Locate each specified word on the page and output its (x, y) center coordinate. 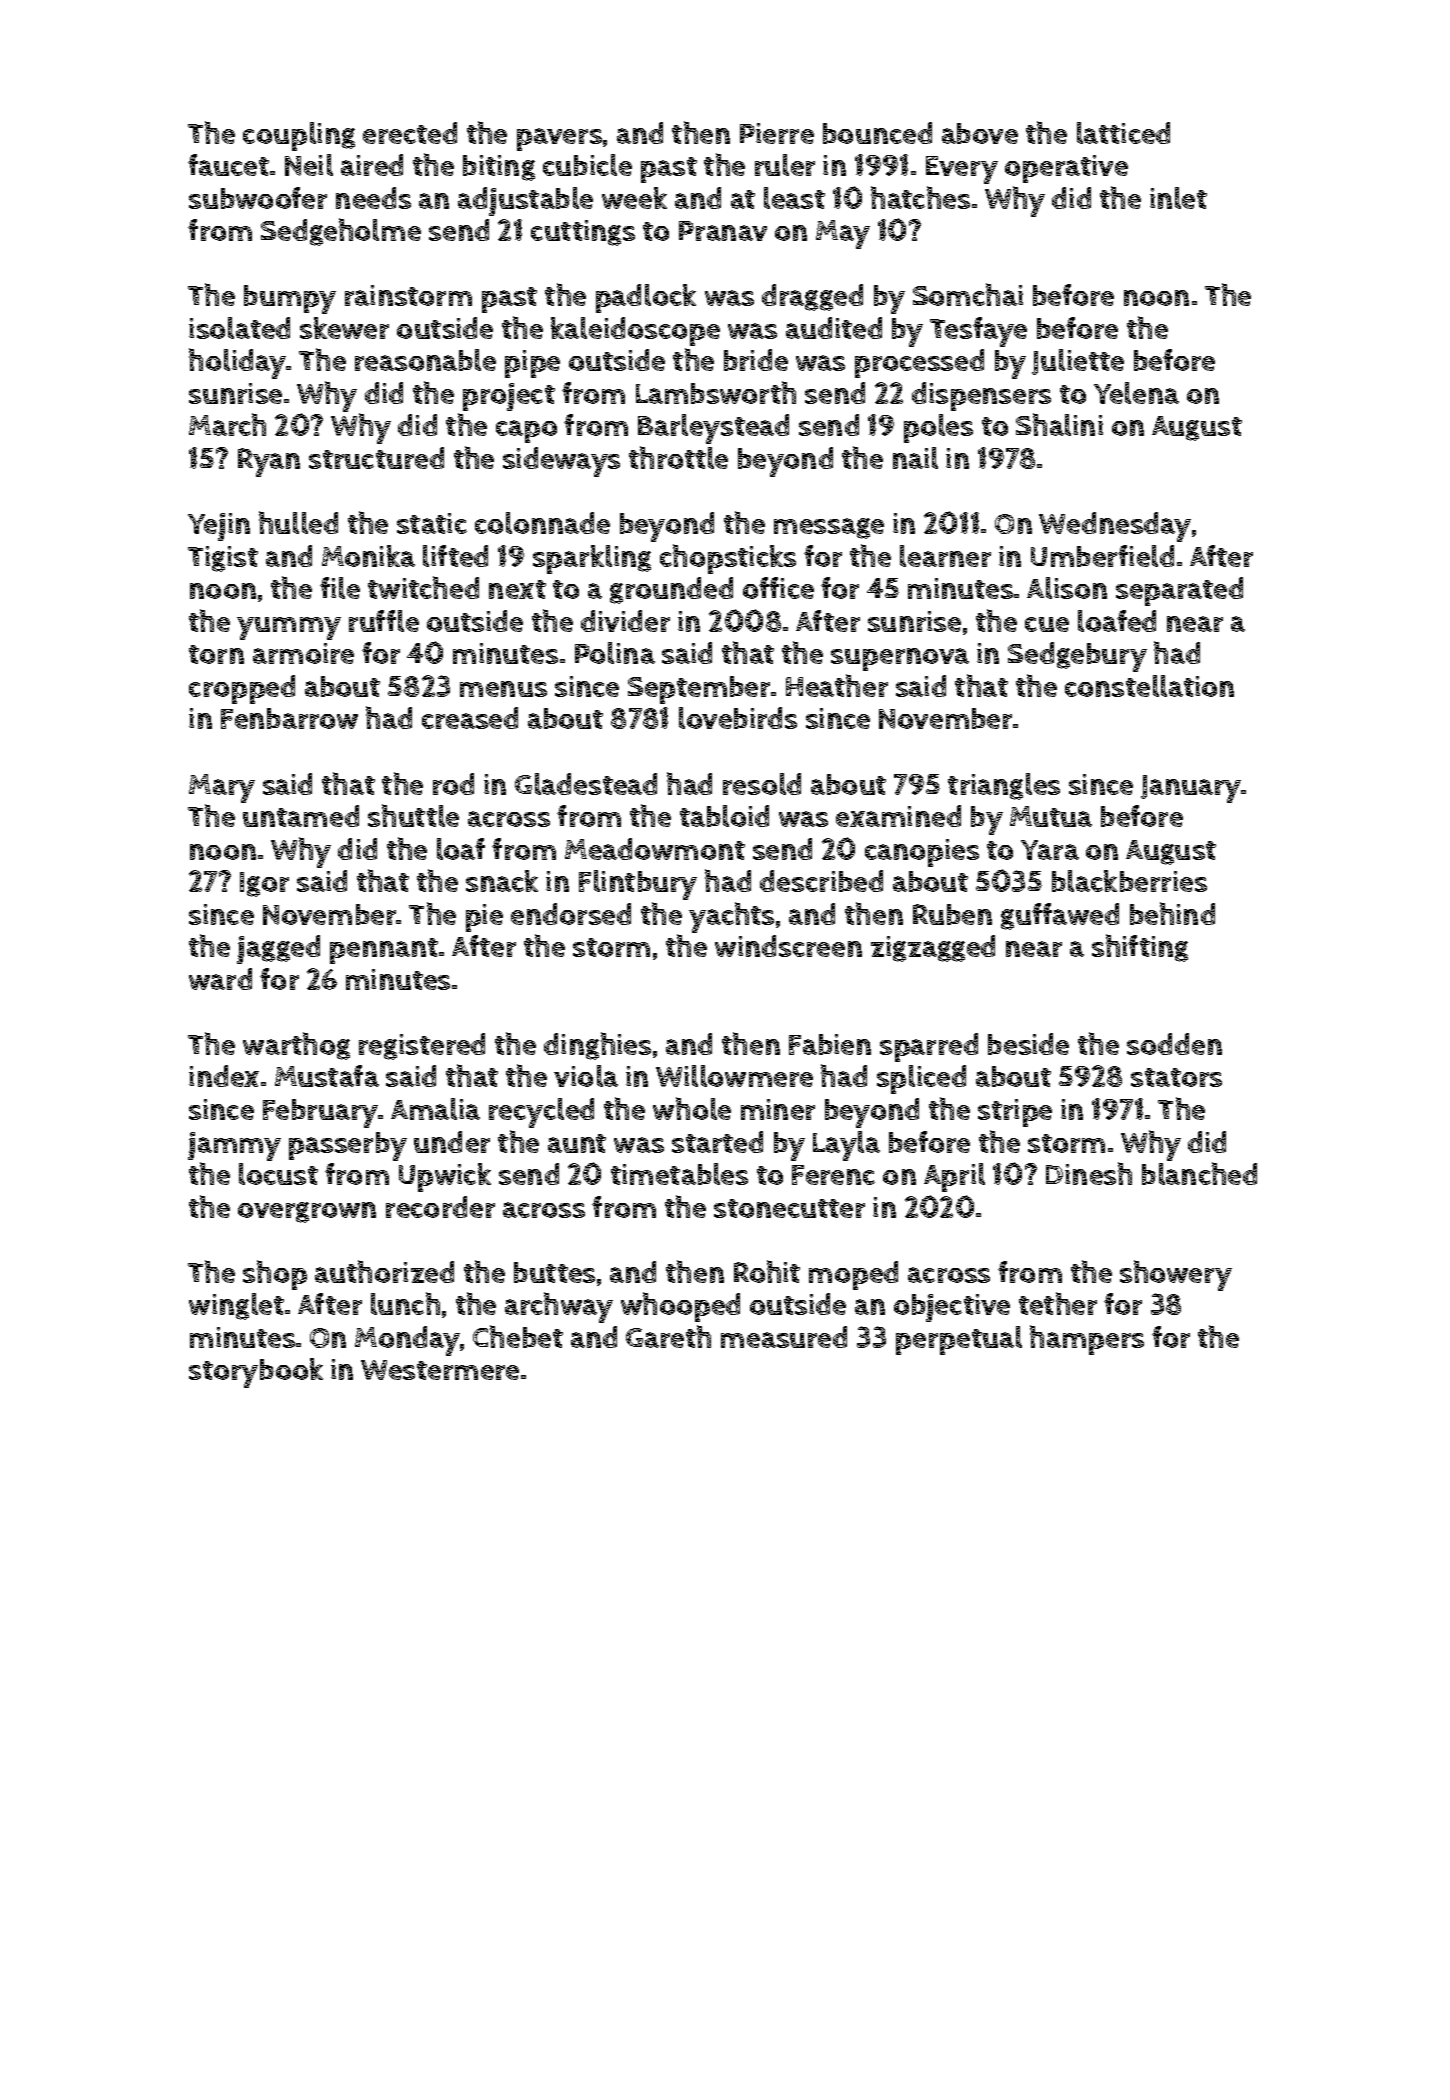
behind (1172, 913)
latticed (1123, 133)
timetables (679, 1174)
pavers (559, 139)
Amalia (435, 1109)
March (227, 424)
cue (1047, 624)
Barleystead (713, 429)
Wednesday (1115, 527)
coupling (299, 136)
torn (216, 654)
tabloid (724, 816)
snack (502, 881)
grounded (671, 590)
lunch (405, 1303)
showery (1176, 1275)
